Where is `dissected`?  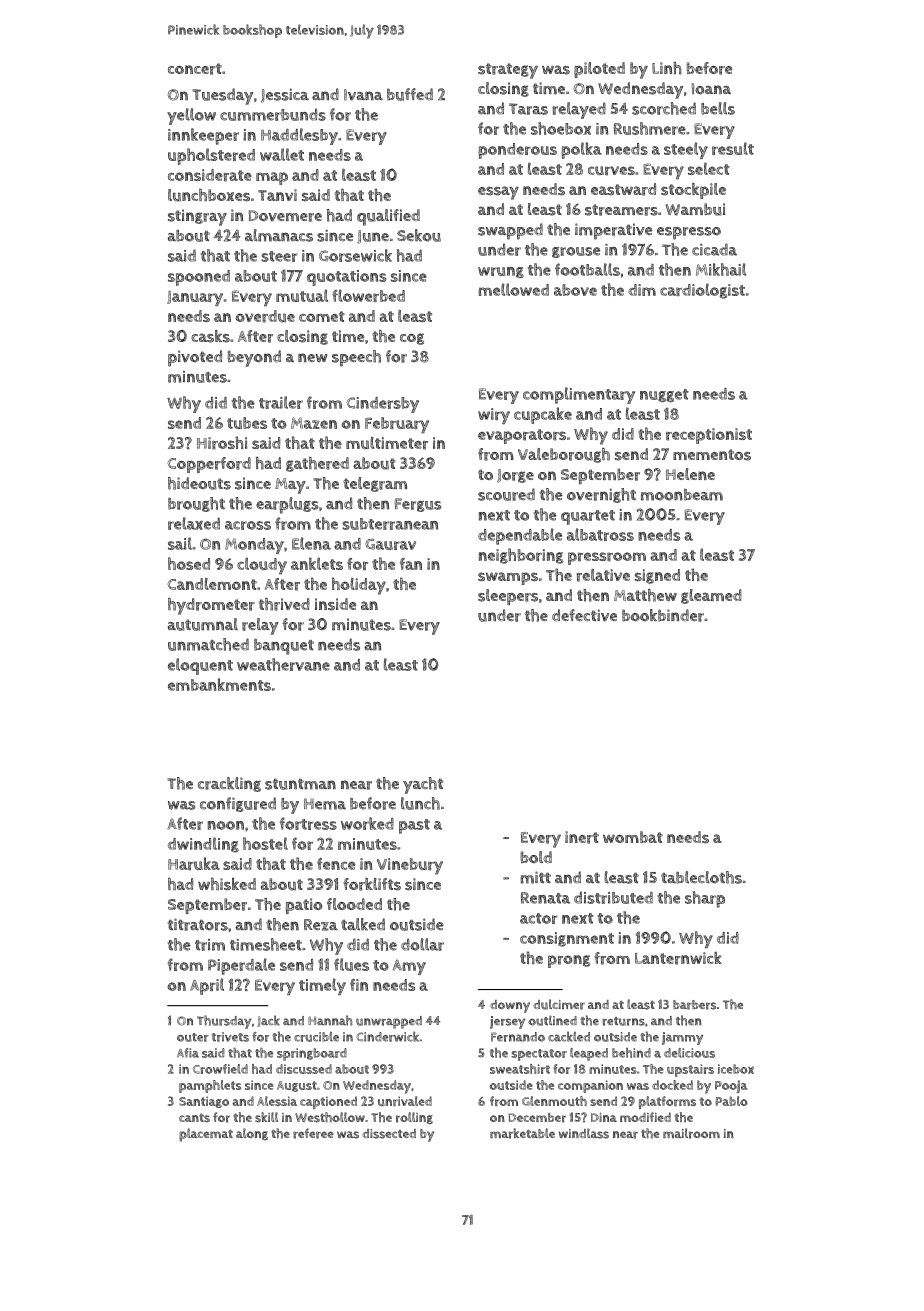 dissected is located at coordinates (389, 1134).
